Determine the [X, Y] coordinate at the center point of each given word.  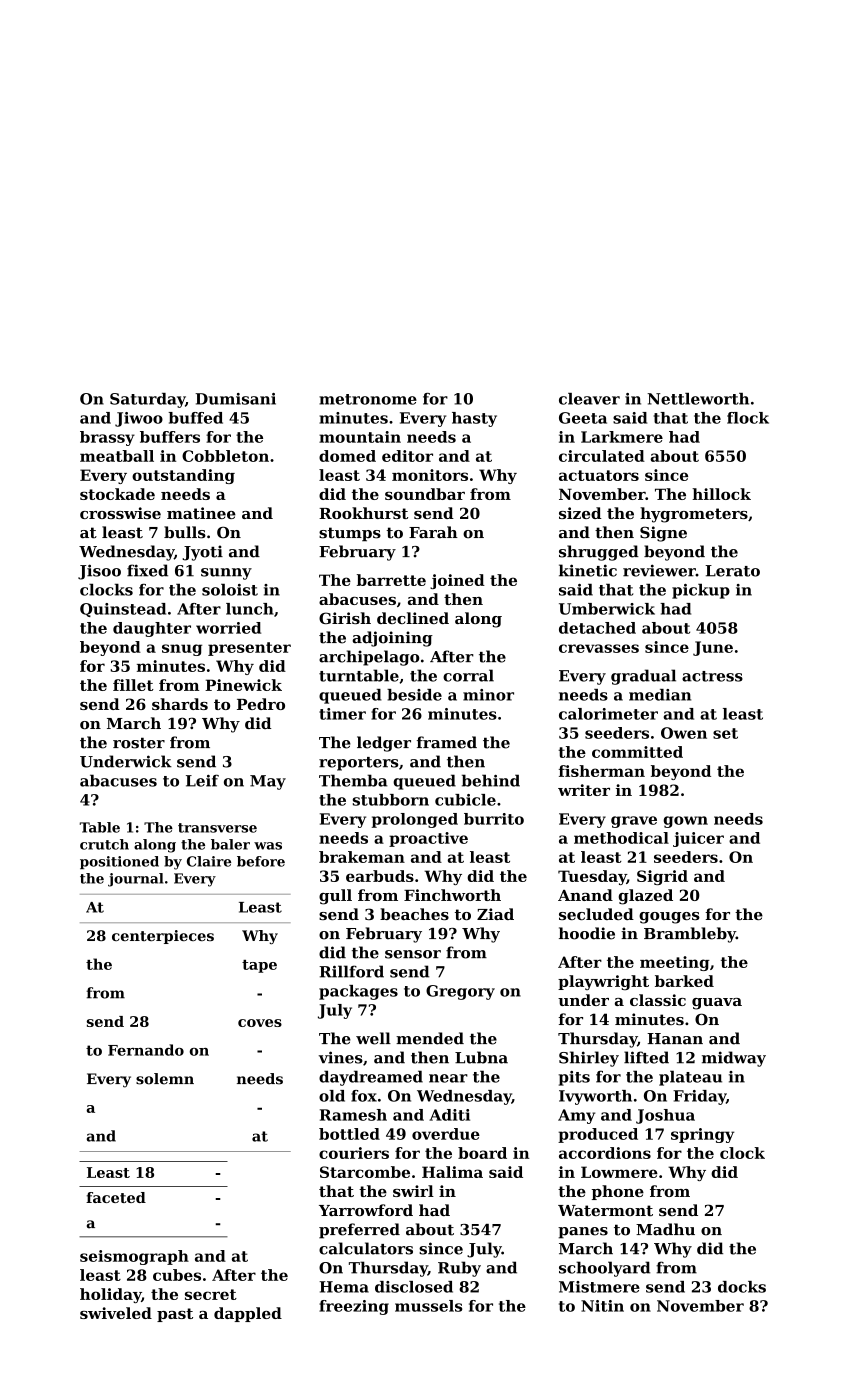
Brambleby [690, 935]
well [373, 1038]
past [175, 1315]
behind [491, 780]
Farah [433, 532]
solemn [165, 1079]
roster [139, 743]
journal [135, 880]
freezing [354, 1307]
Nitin [602, 1306]
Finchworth [452, 895]
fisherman [602, 771]
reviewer [659, 570]
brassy [107, 438]
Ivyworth [595, 1097]
